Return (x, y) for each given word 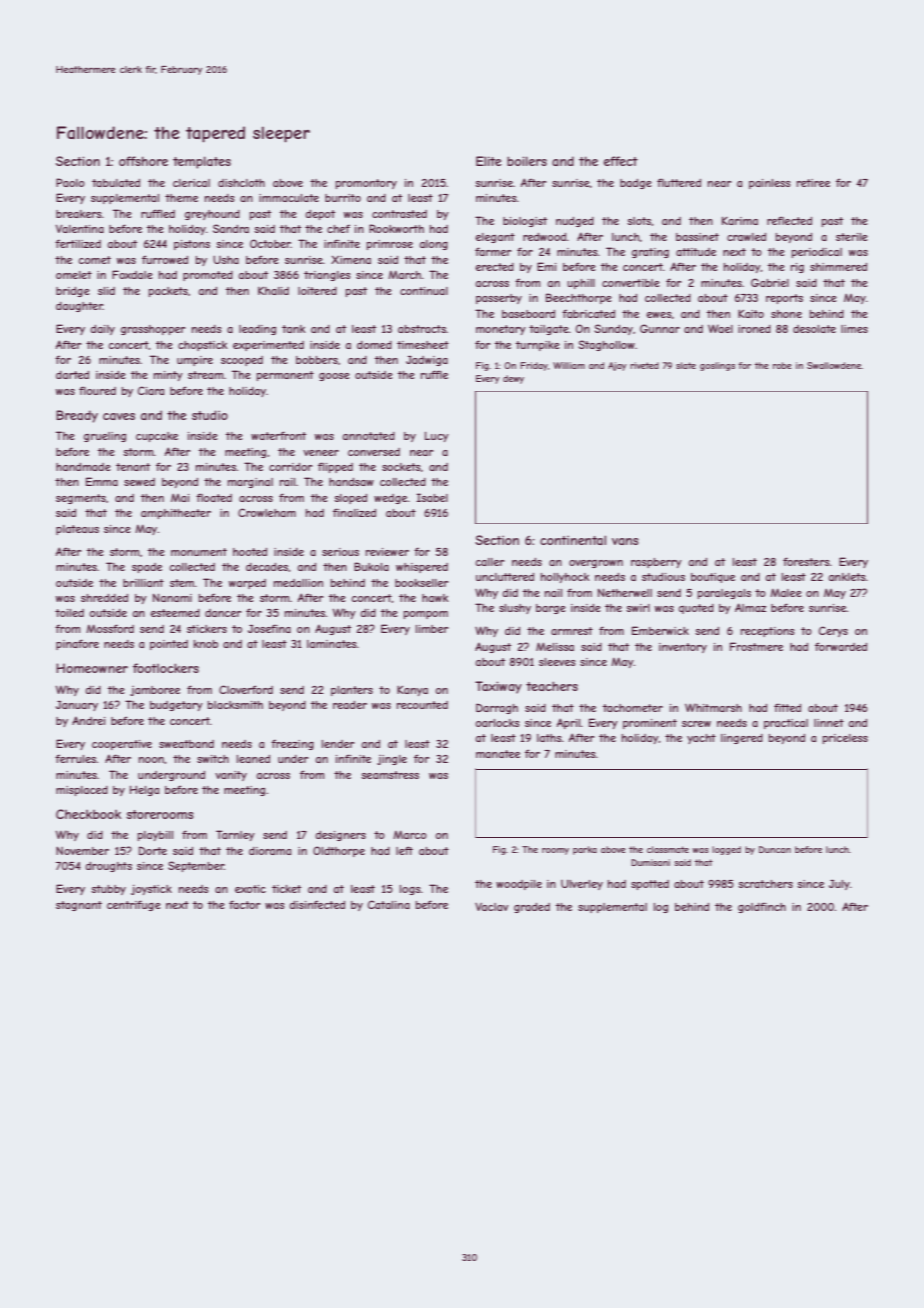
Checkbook (88, 814)
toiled (69, 613)
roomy (555, 851)
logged (726, 850)
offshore (143, 161)
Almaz (750, 607)
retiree (813, 183)
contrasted (399, 214)
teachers (552, 686)
